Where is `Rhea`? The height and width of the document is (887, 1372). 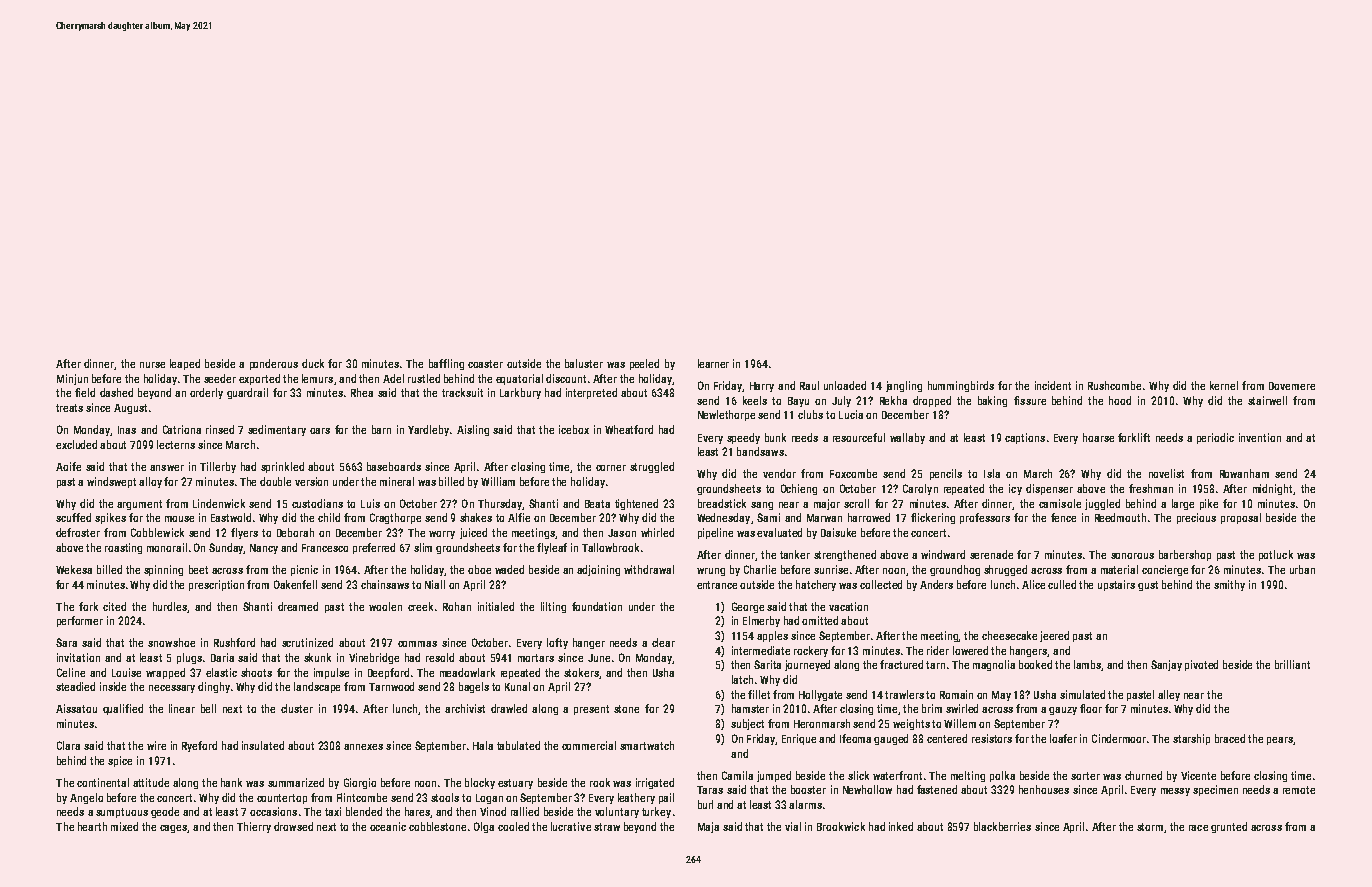 Rhea is located at coordinates (362, 392).
